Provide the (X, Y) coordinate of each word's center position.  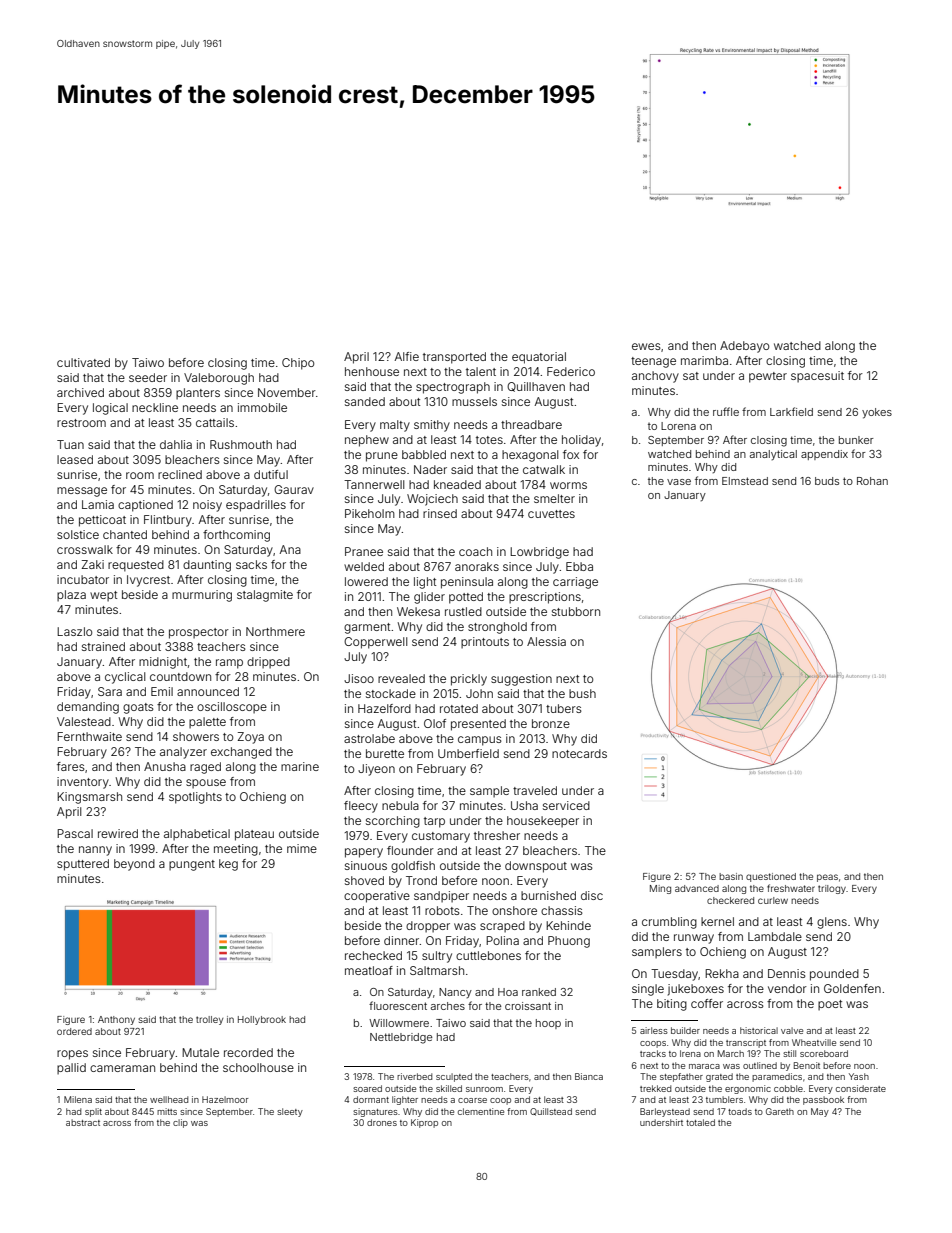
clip (180, 1123)
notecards (579, 753)
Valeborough (219, 379)
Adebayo (744, 347)
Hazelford (384, 708)
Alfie (406, 356)
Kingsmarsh (89, 798)
